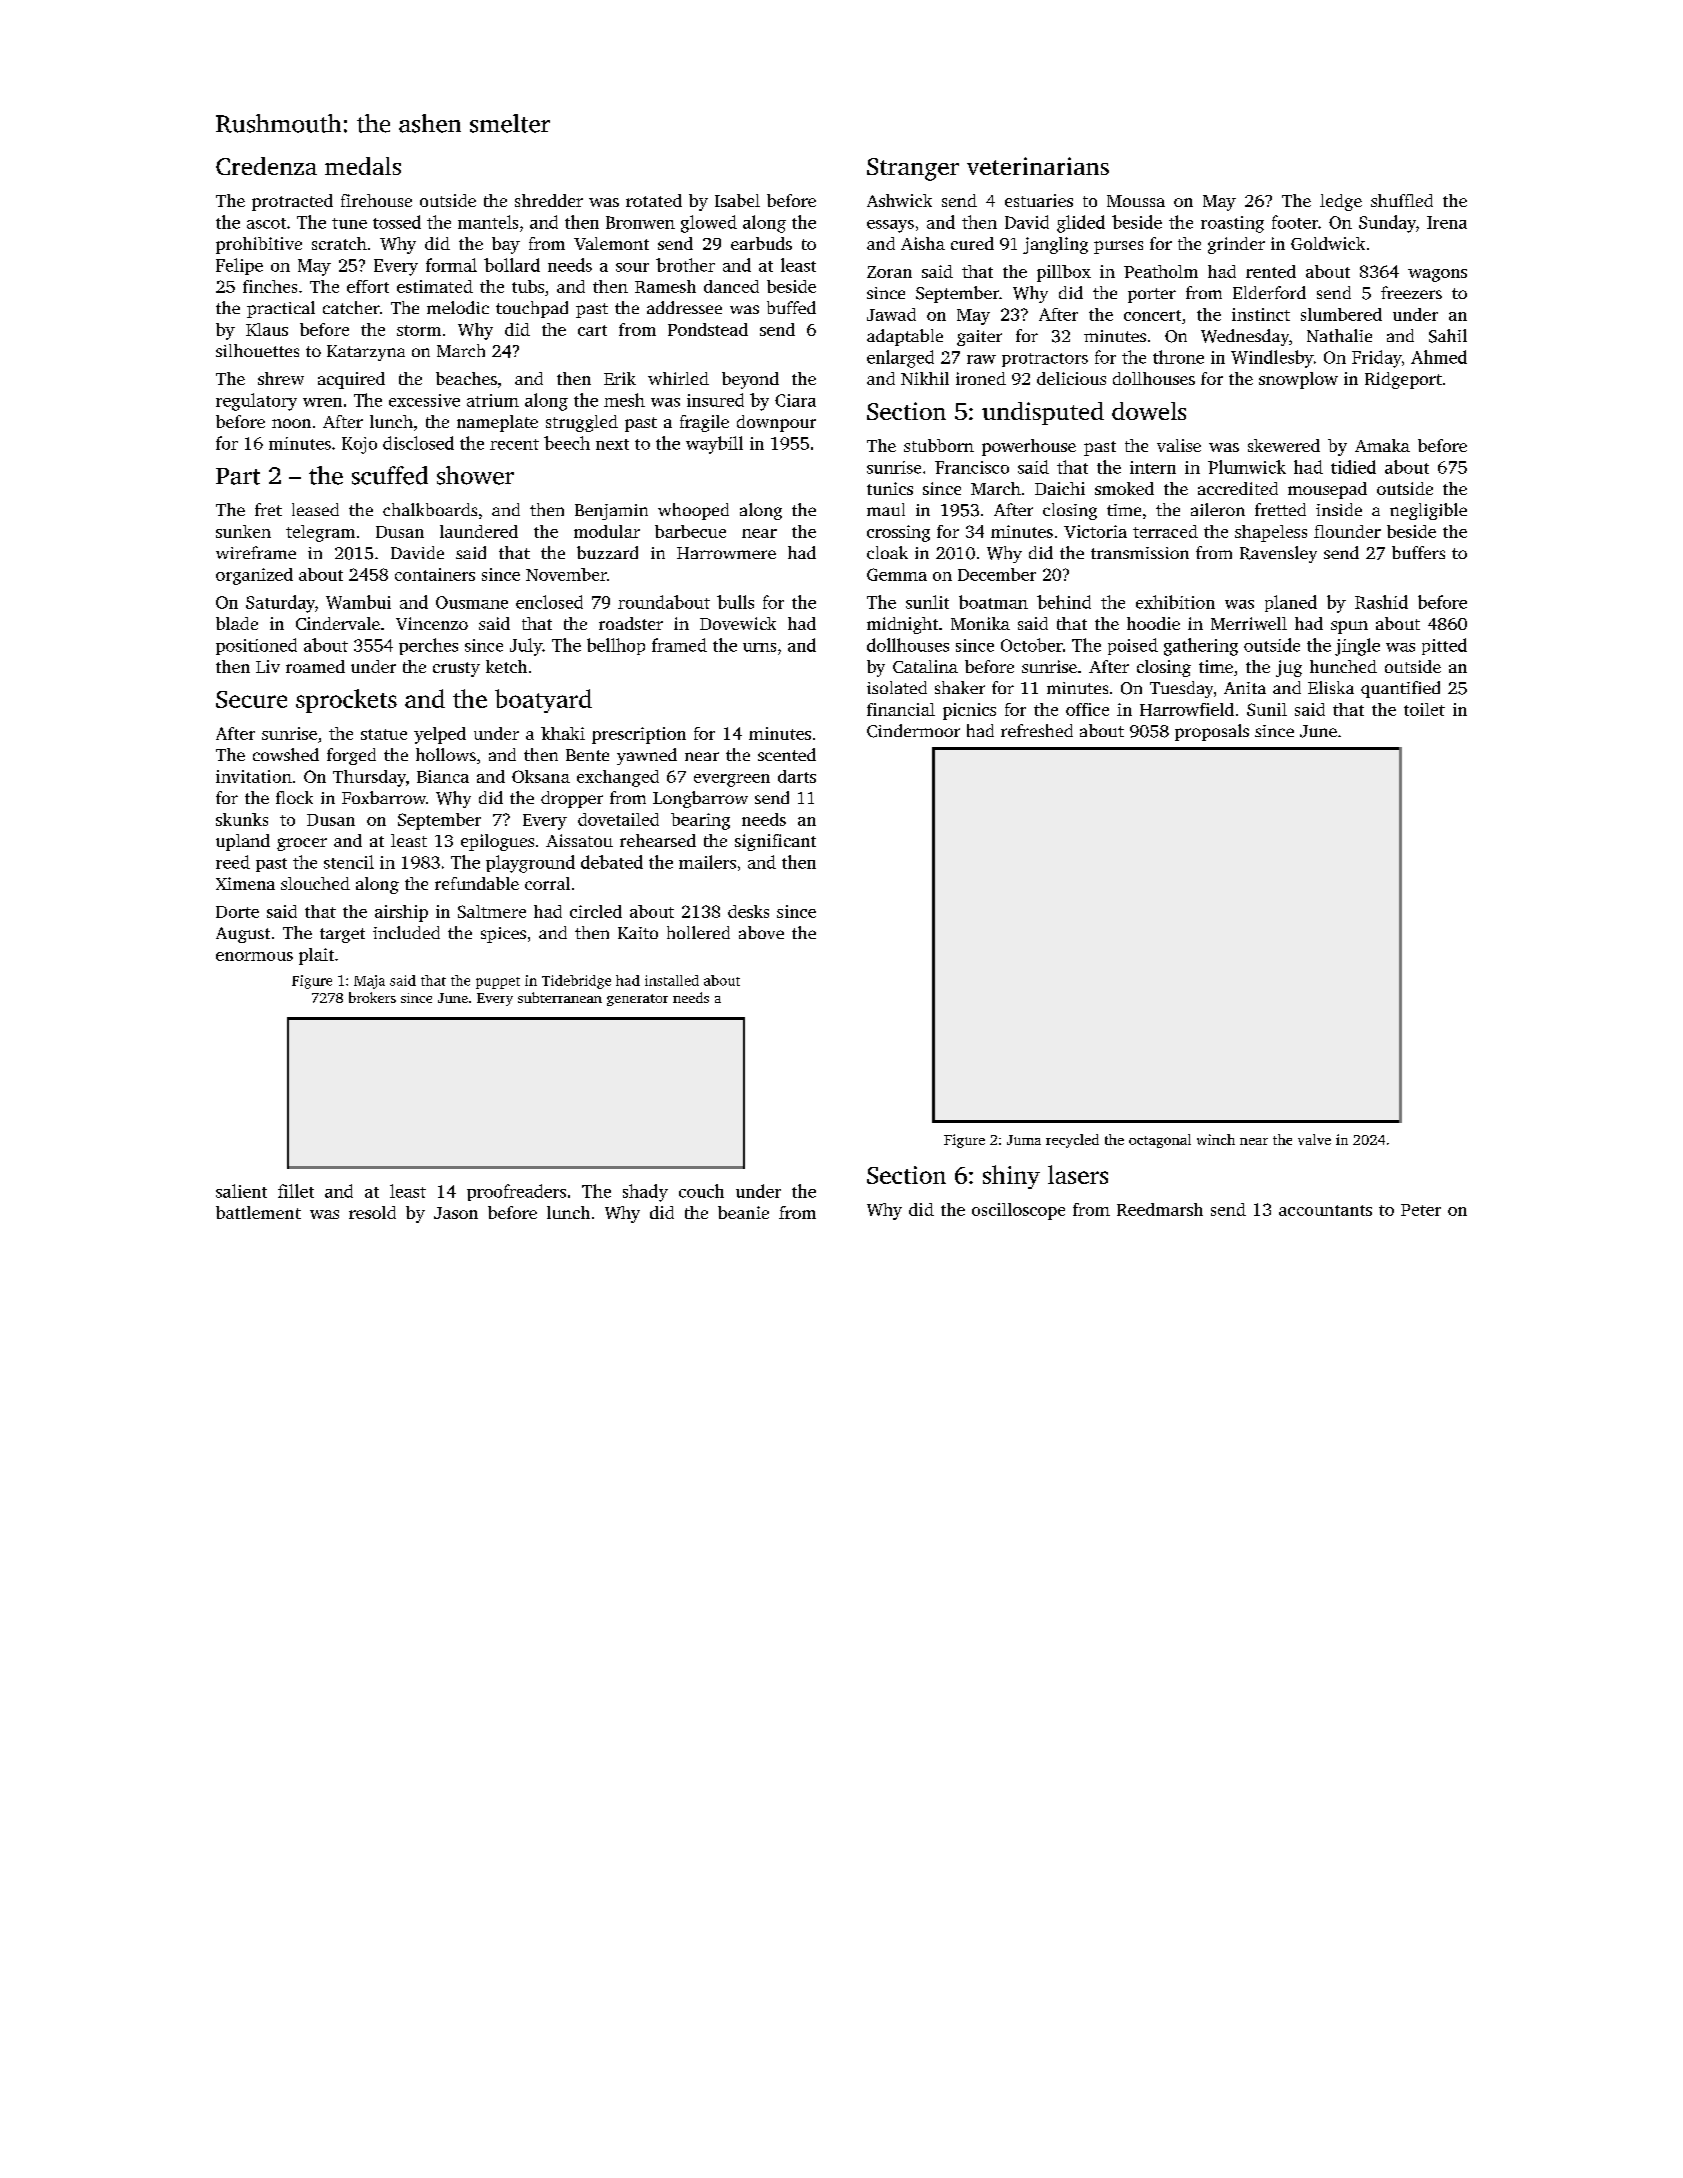 The height and width of the image is (2178, 1683). What do you see at coordinates (1212, 732) in the image?
I see `proposals` at bounding box center [1212, 732].
